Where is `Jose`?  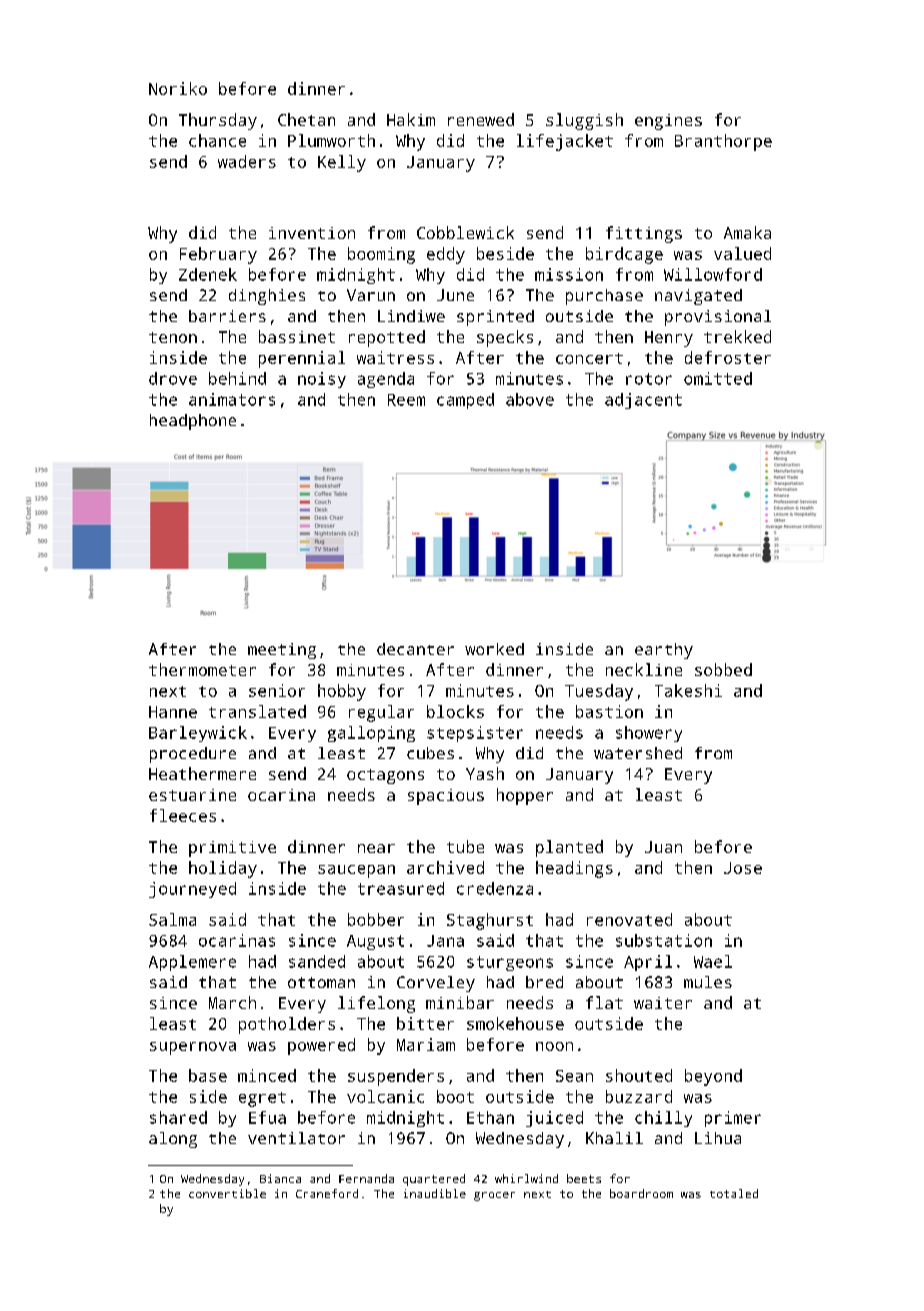 Jose is located at coordinates (743, 868).
